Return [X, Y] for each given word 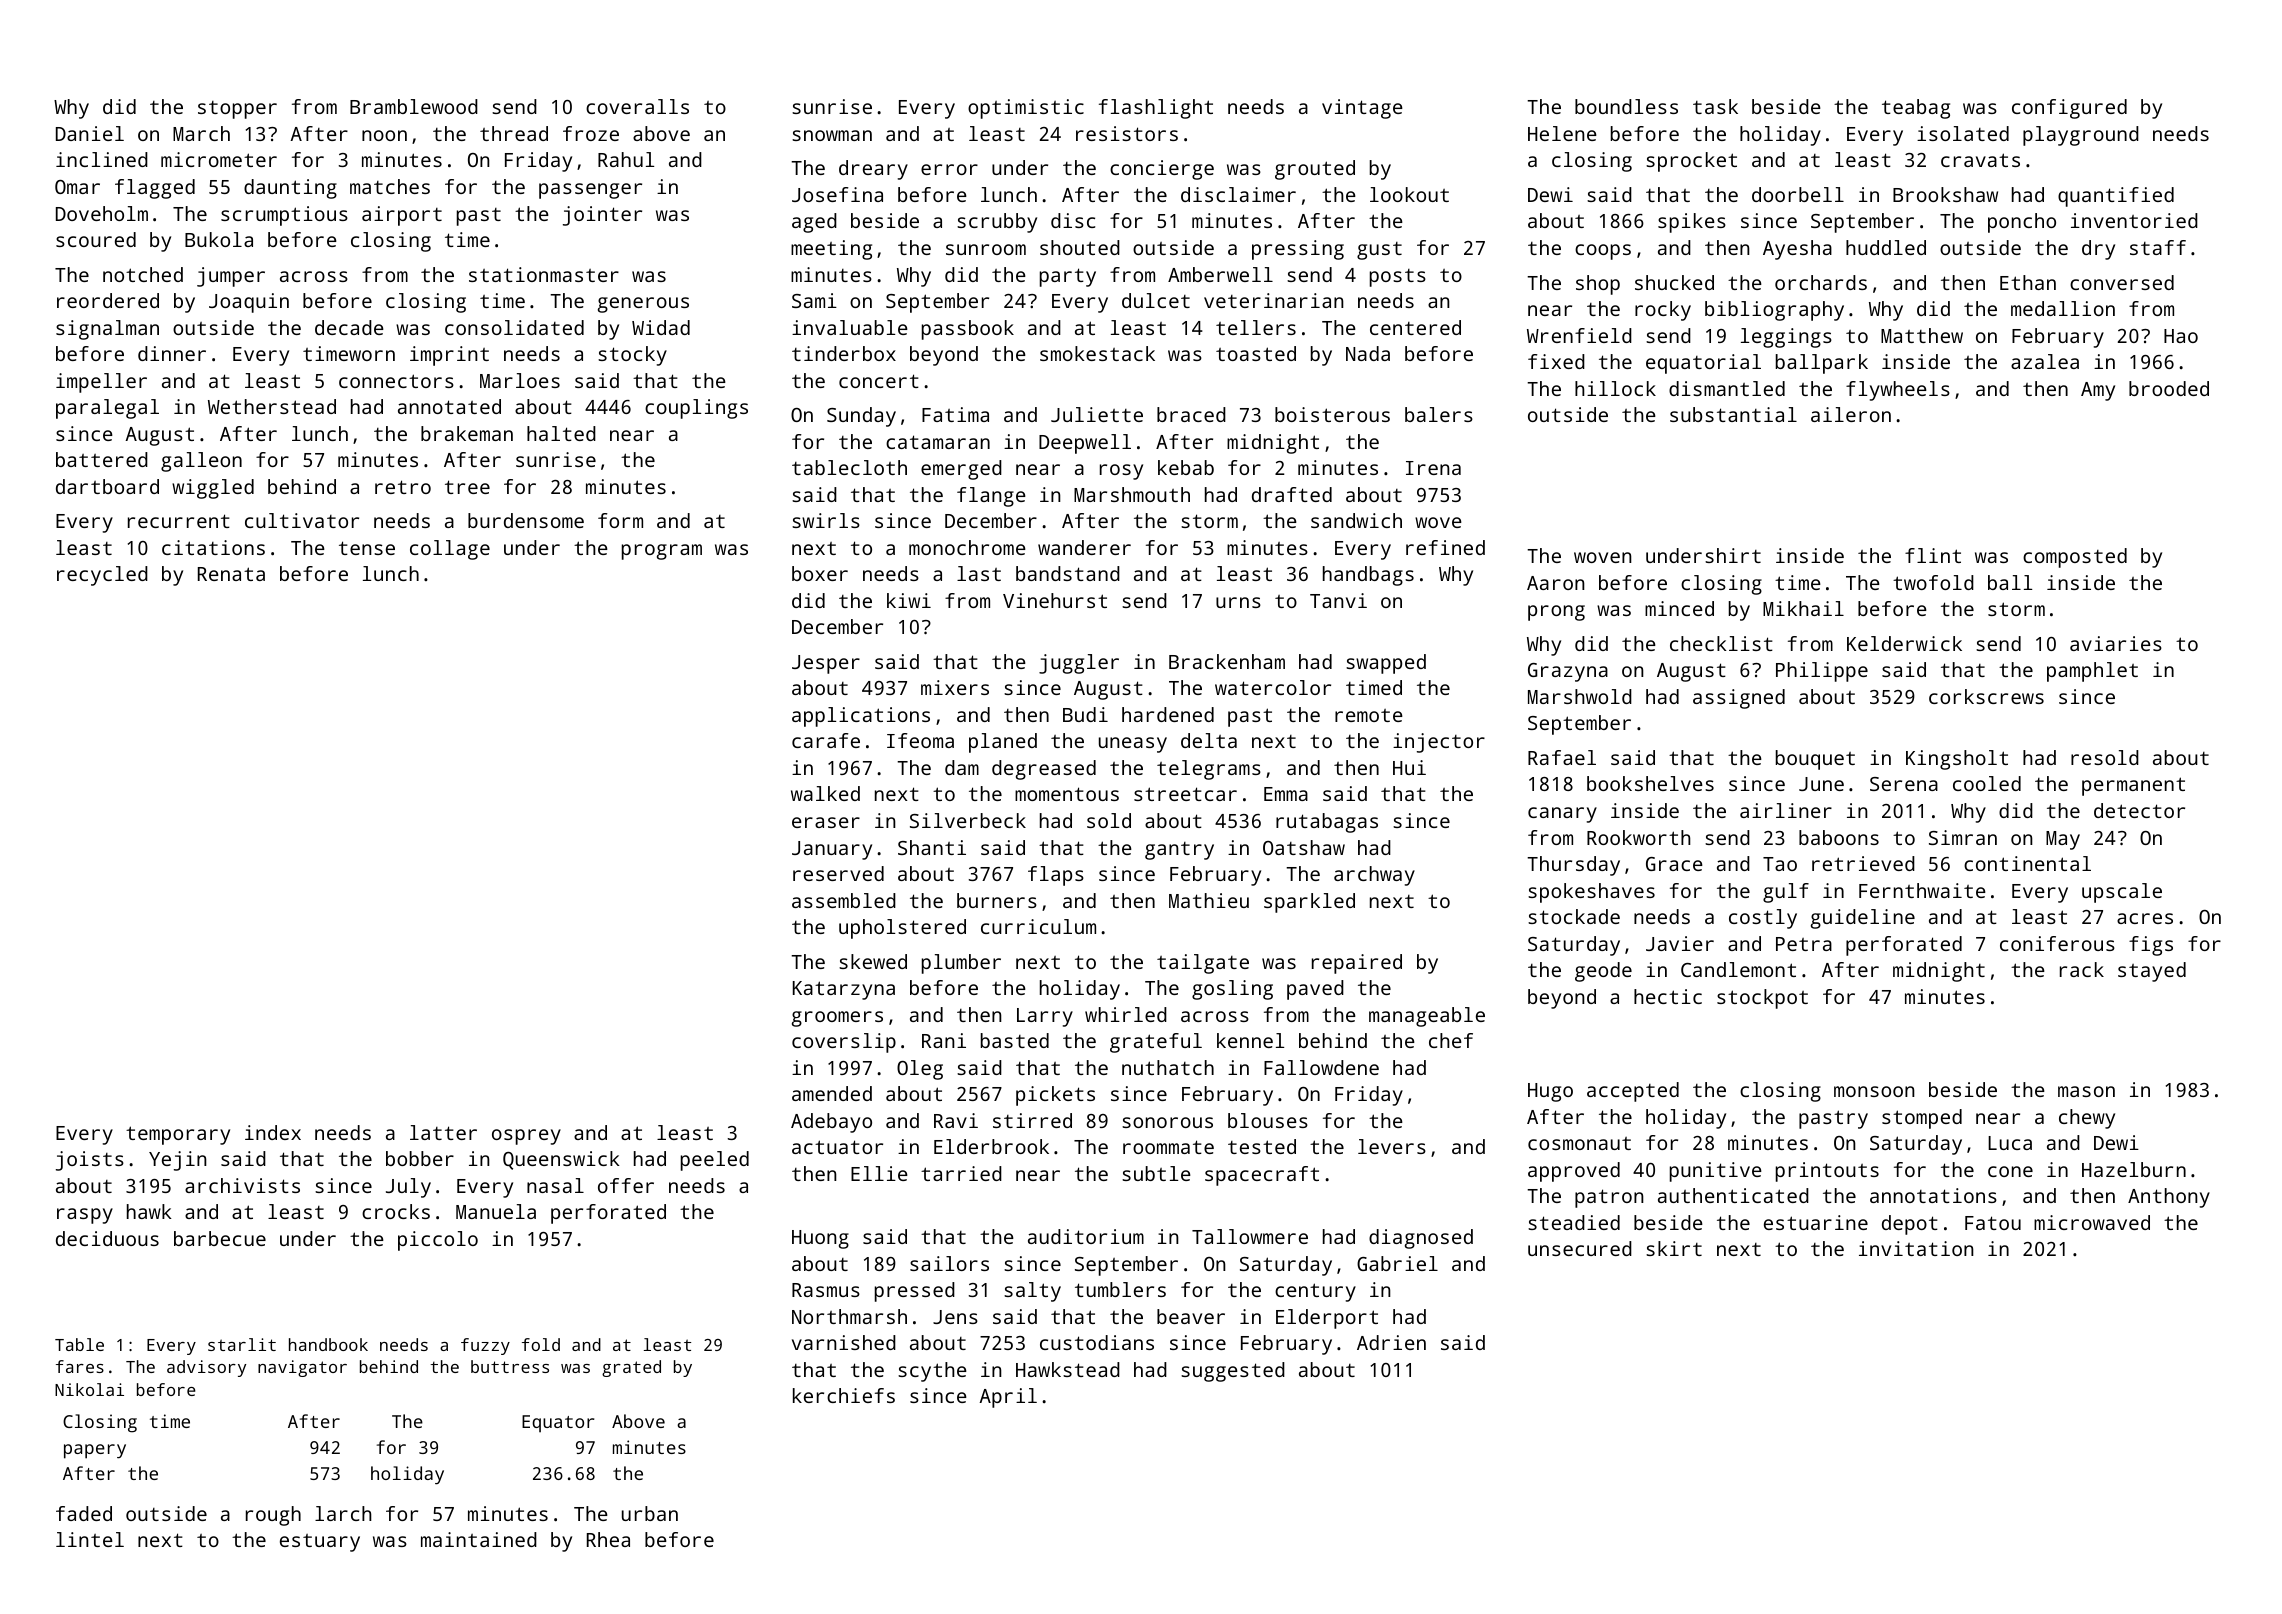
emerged [961, 470]
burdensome [526, 520]
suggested [1233, 1372]
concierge [1162, 170]
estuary [320, 1543]
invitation [1916, 1248]
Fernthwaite [1922, 890]
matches [390, 186]
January [832, 850]
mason [2086, 1091]
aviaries [2116, 643]
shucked [1674, 282]
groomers [837, 1019]
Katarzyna [844, 990]
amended [832, 1093]
